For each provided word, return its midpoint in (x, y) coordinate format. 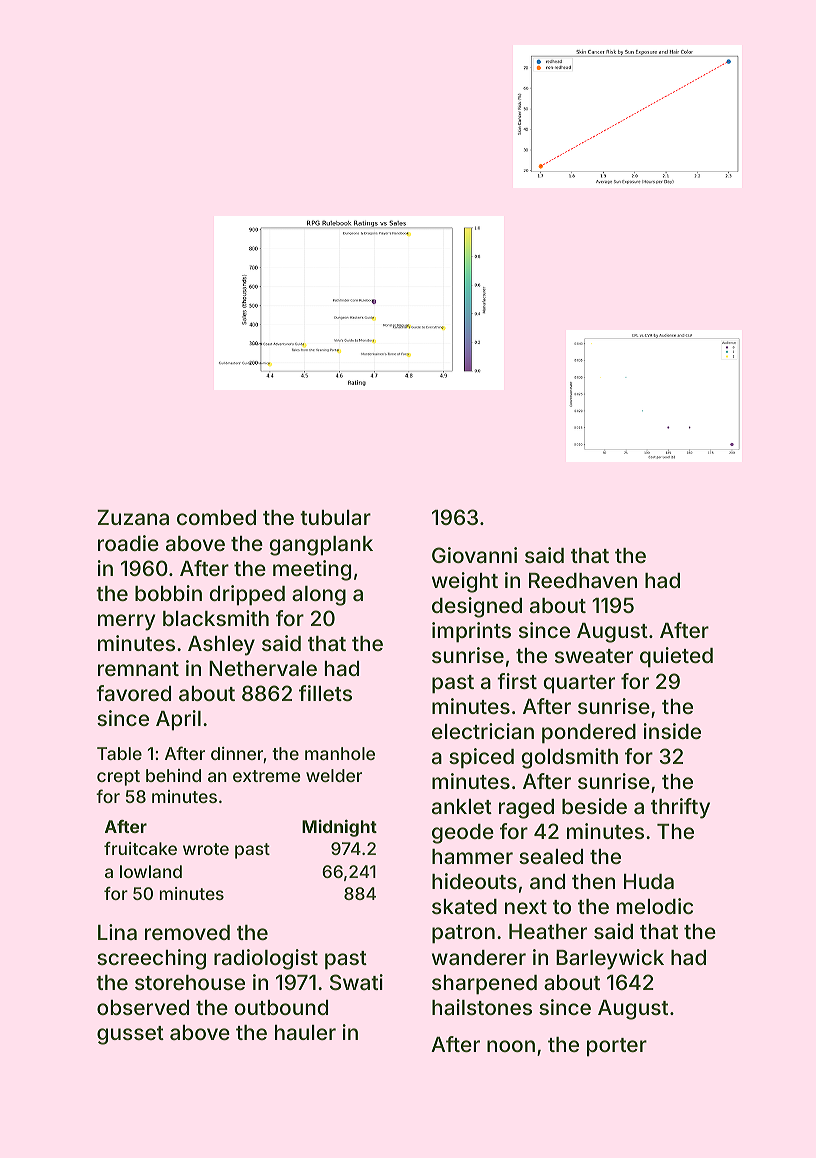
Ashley (221, 646)
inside (672, 731)
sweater (594, 656)
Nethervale (263, 668)
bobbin (168, 593)
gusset (130, 1035)
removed (187, 932)
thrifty (680, 808)
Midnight (339, 828)
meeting (312, 570)
